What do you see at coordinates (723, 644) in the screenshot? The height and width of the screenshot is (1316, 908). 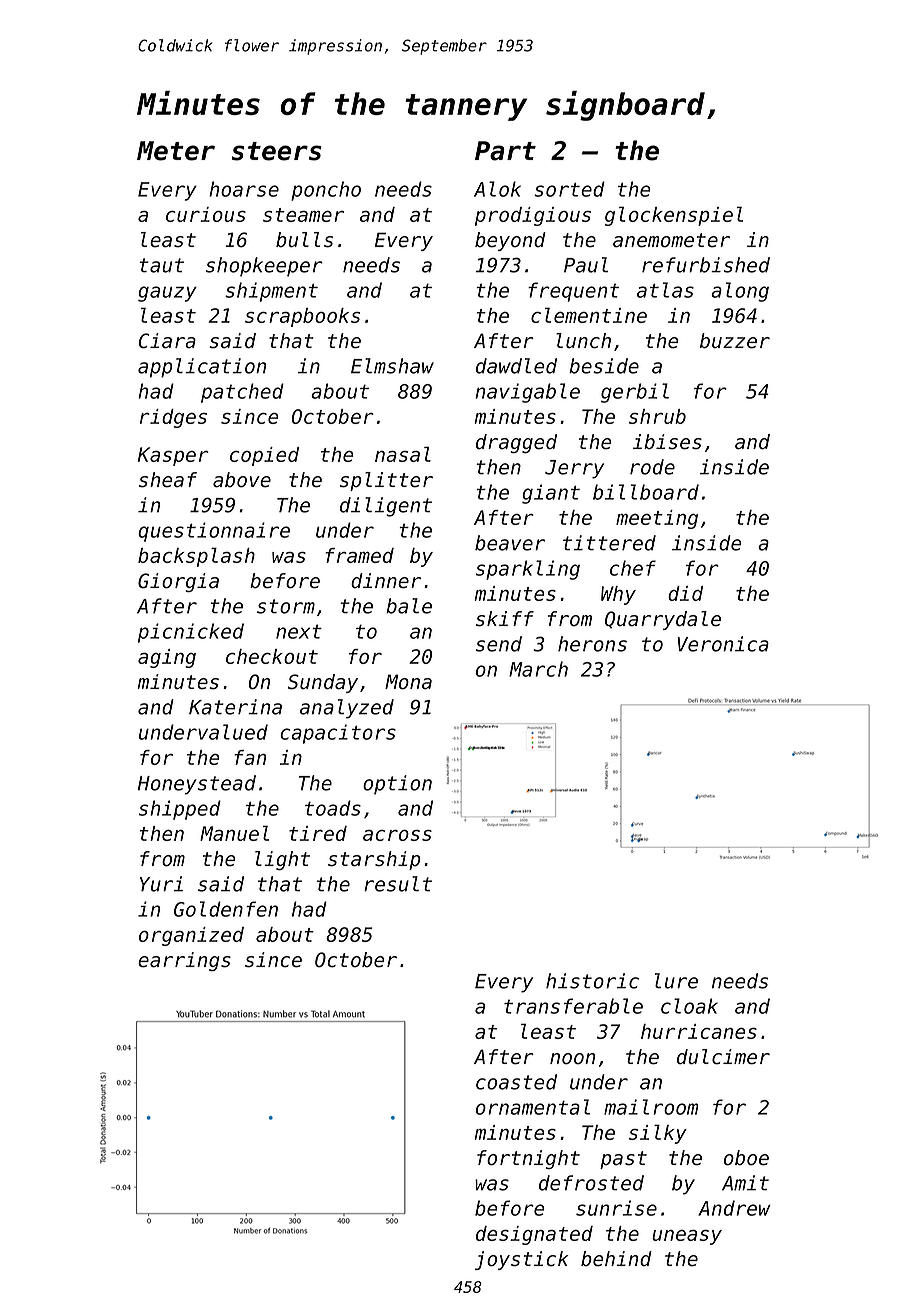 I see `Veronica` at bounding box center [723, 644].
